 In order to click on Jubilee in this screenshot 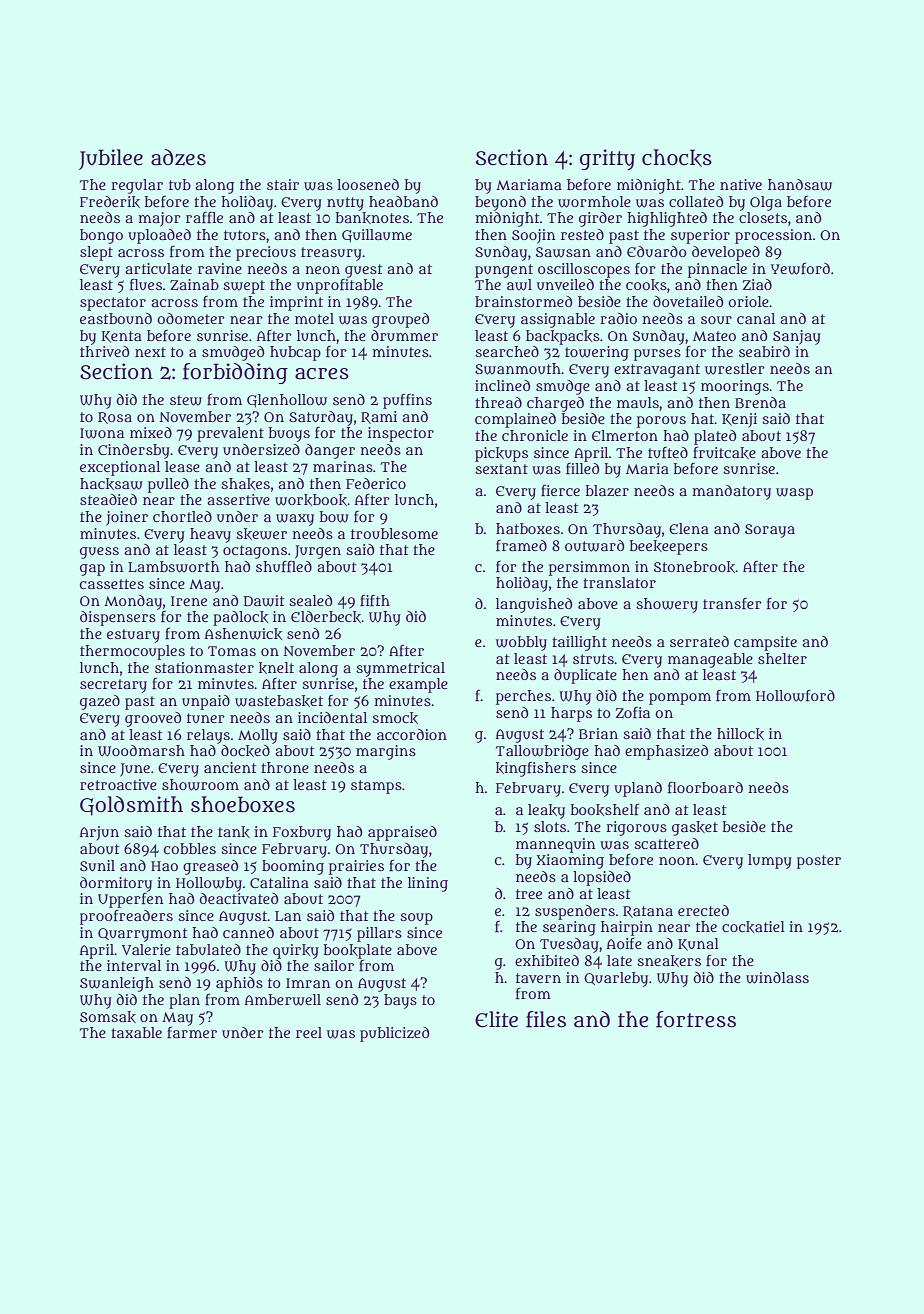, I will do `click(111, 159)`.
